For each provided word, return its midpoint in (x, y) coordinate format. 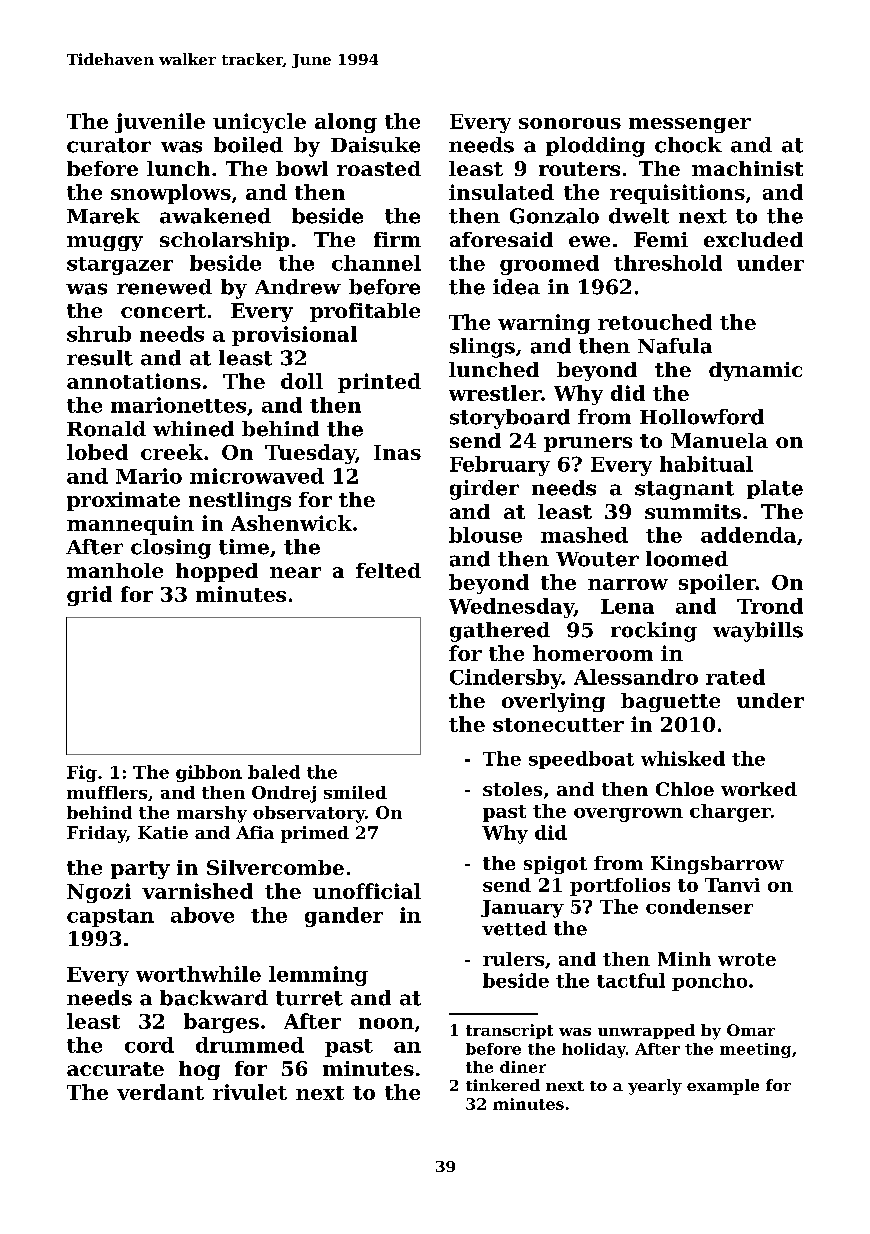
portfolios (620, 887)
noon (386, 1023)
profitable (365, 312)
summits (693, 511)
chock (688, 145)
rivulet (250, 1092)
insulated (501, 192)
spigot (555, 865)
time (244, 547)
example (723, 1087)
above (202, 915)
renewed (164, 287)
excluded (753, 239)
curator (109, 145)
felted (388, 570)
